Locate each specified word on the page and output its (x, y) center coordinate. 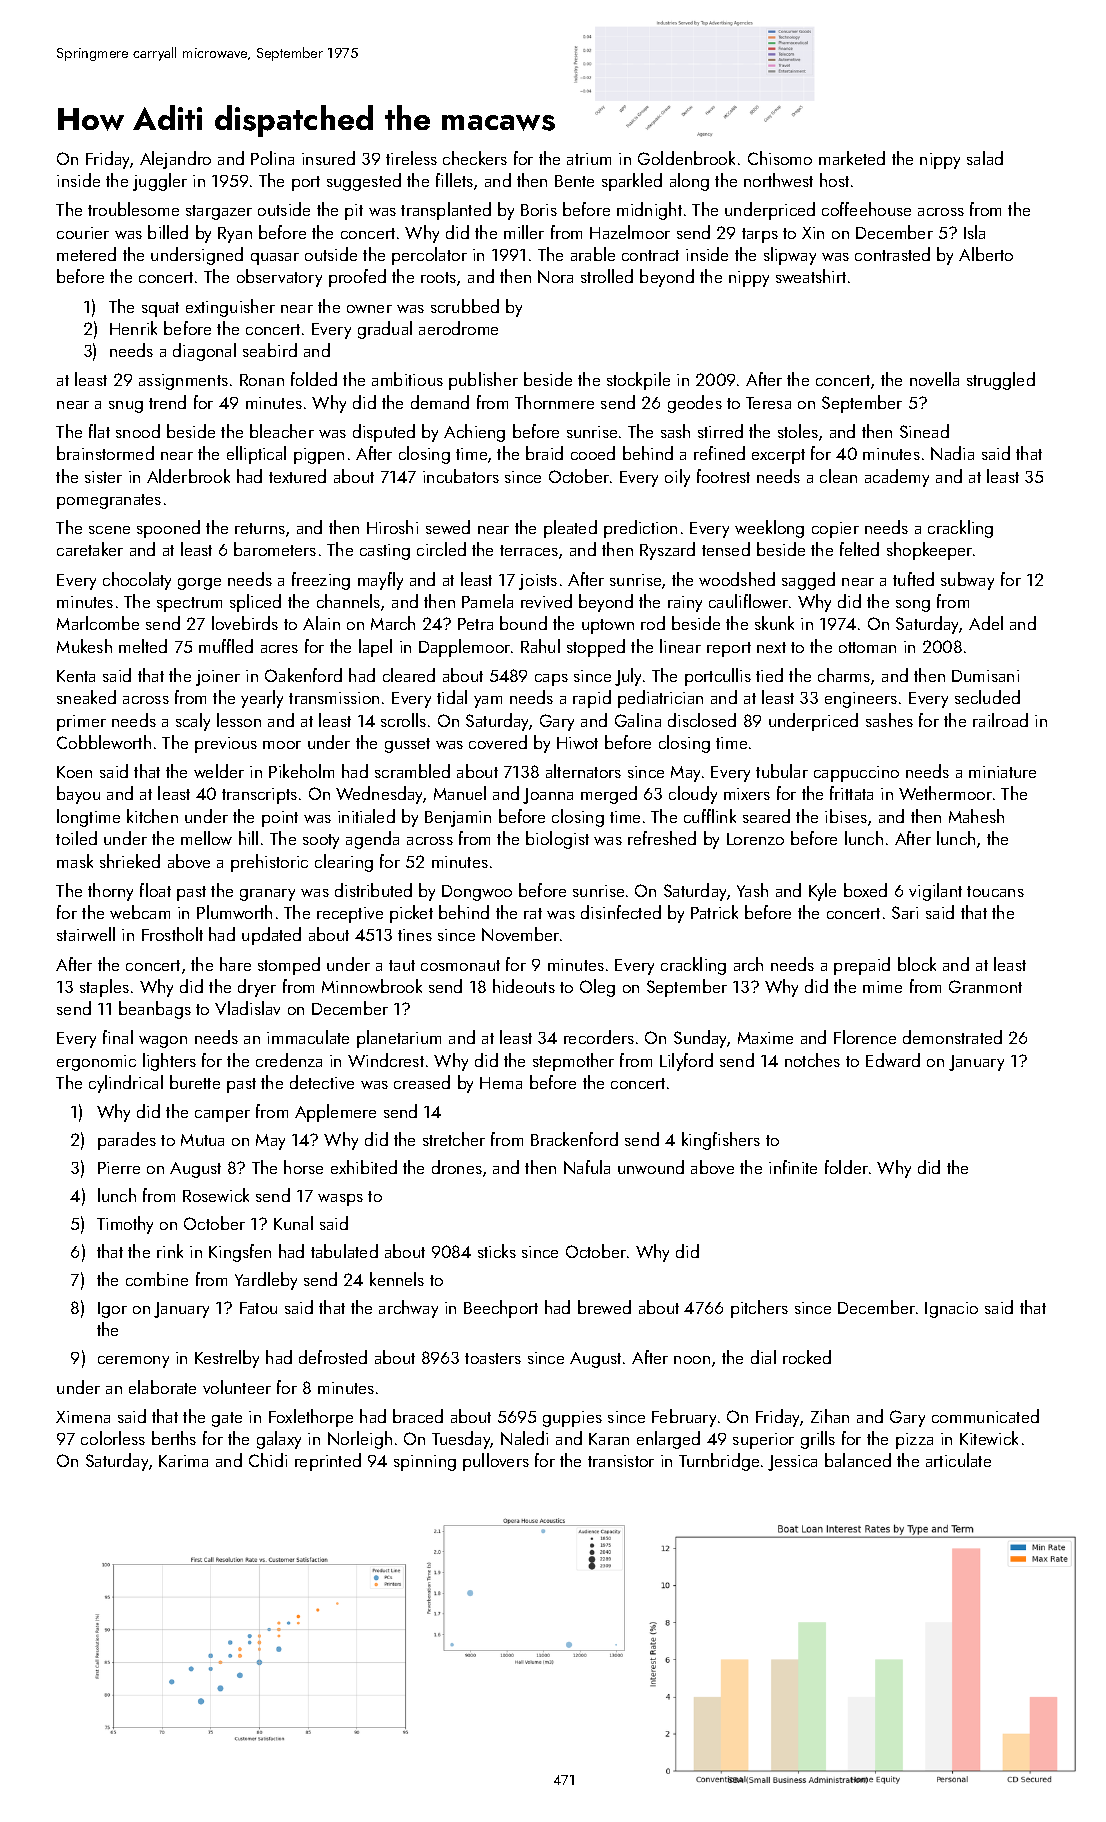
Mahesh (976, 816)
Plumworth (234, 912)
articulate (958, 1460)
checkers (475, 158)
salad (985, 158)
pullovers (496, 1462)
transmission (334, 698)
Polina (272, 158)
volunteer (237, 1387)
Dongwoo (477, 893)
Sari (905, 912)
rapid (592, 699)
